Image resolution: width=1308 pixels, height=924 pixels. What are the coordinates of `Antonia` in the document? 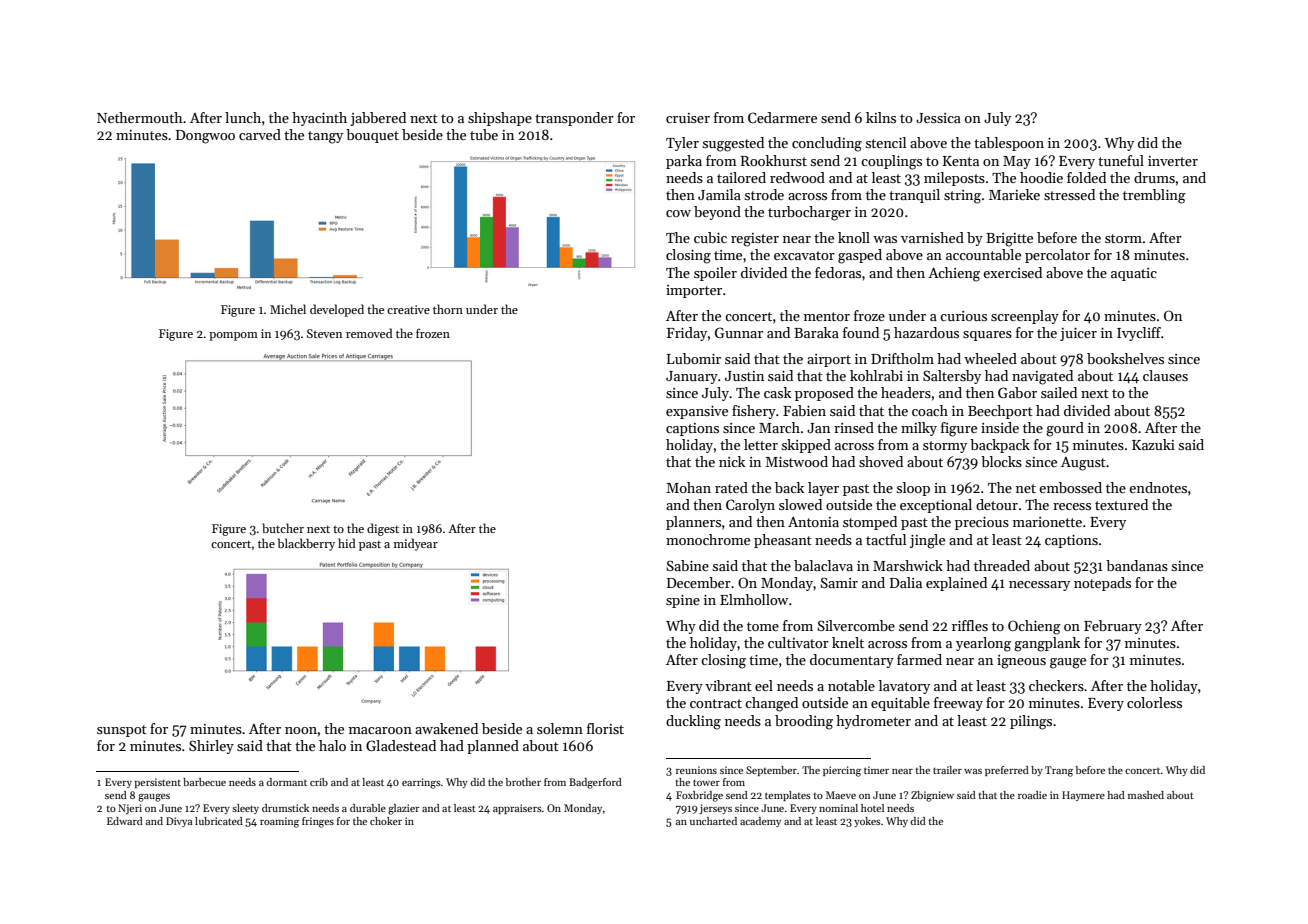 It's located at (813, 522).
